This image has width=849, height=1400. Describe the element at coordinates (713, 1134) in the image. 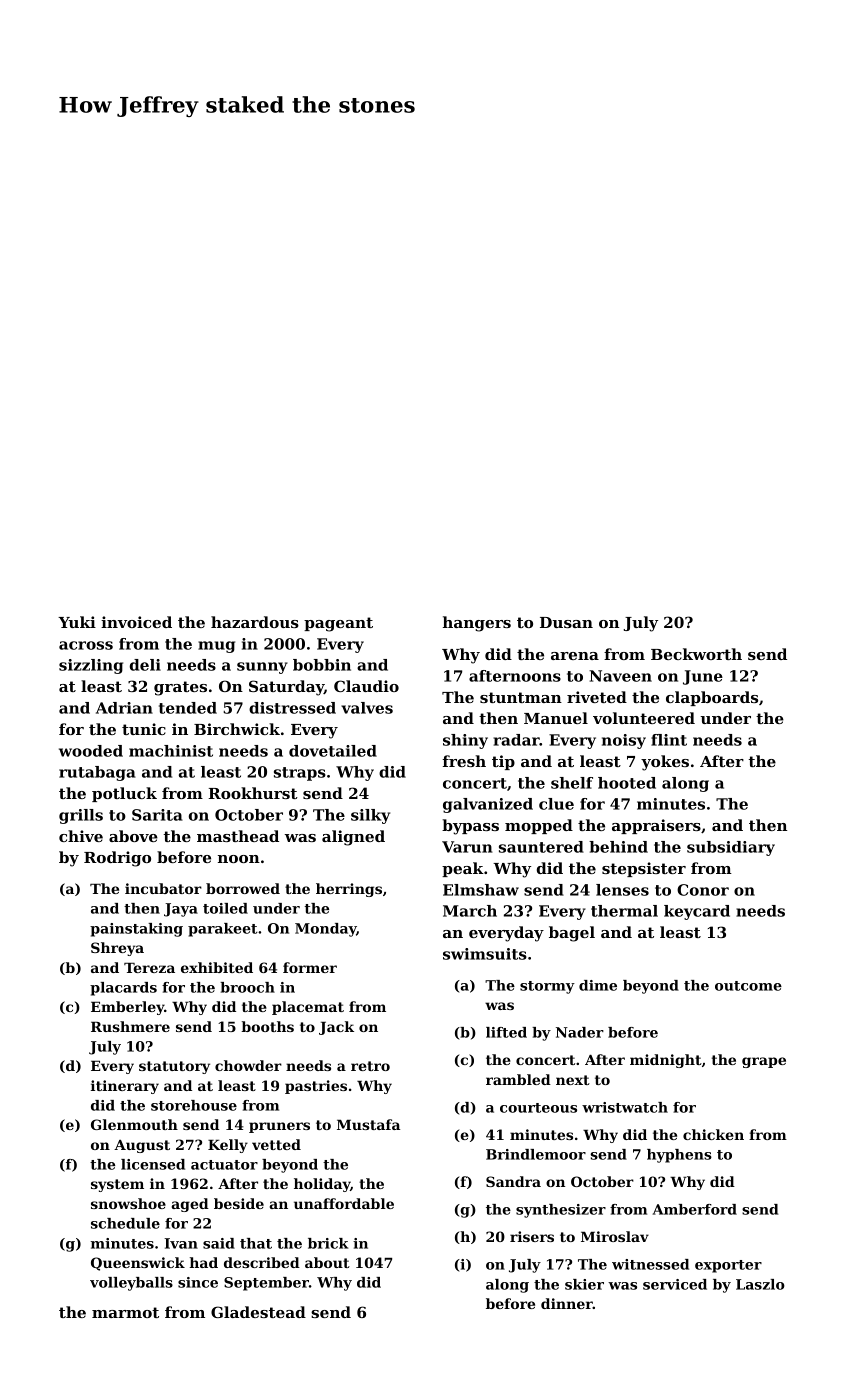

I see `chicken` at that location.
